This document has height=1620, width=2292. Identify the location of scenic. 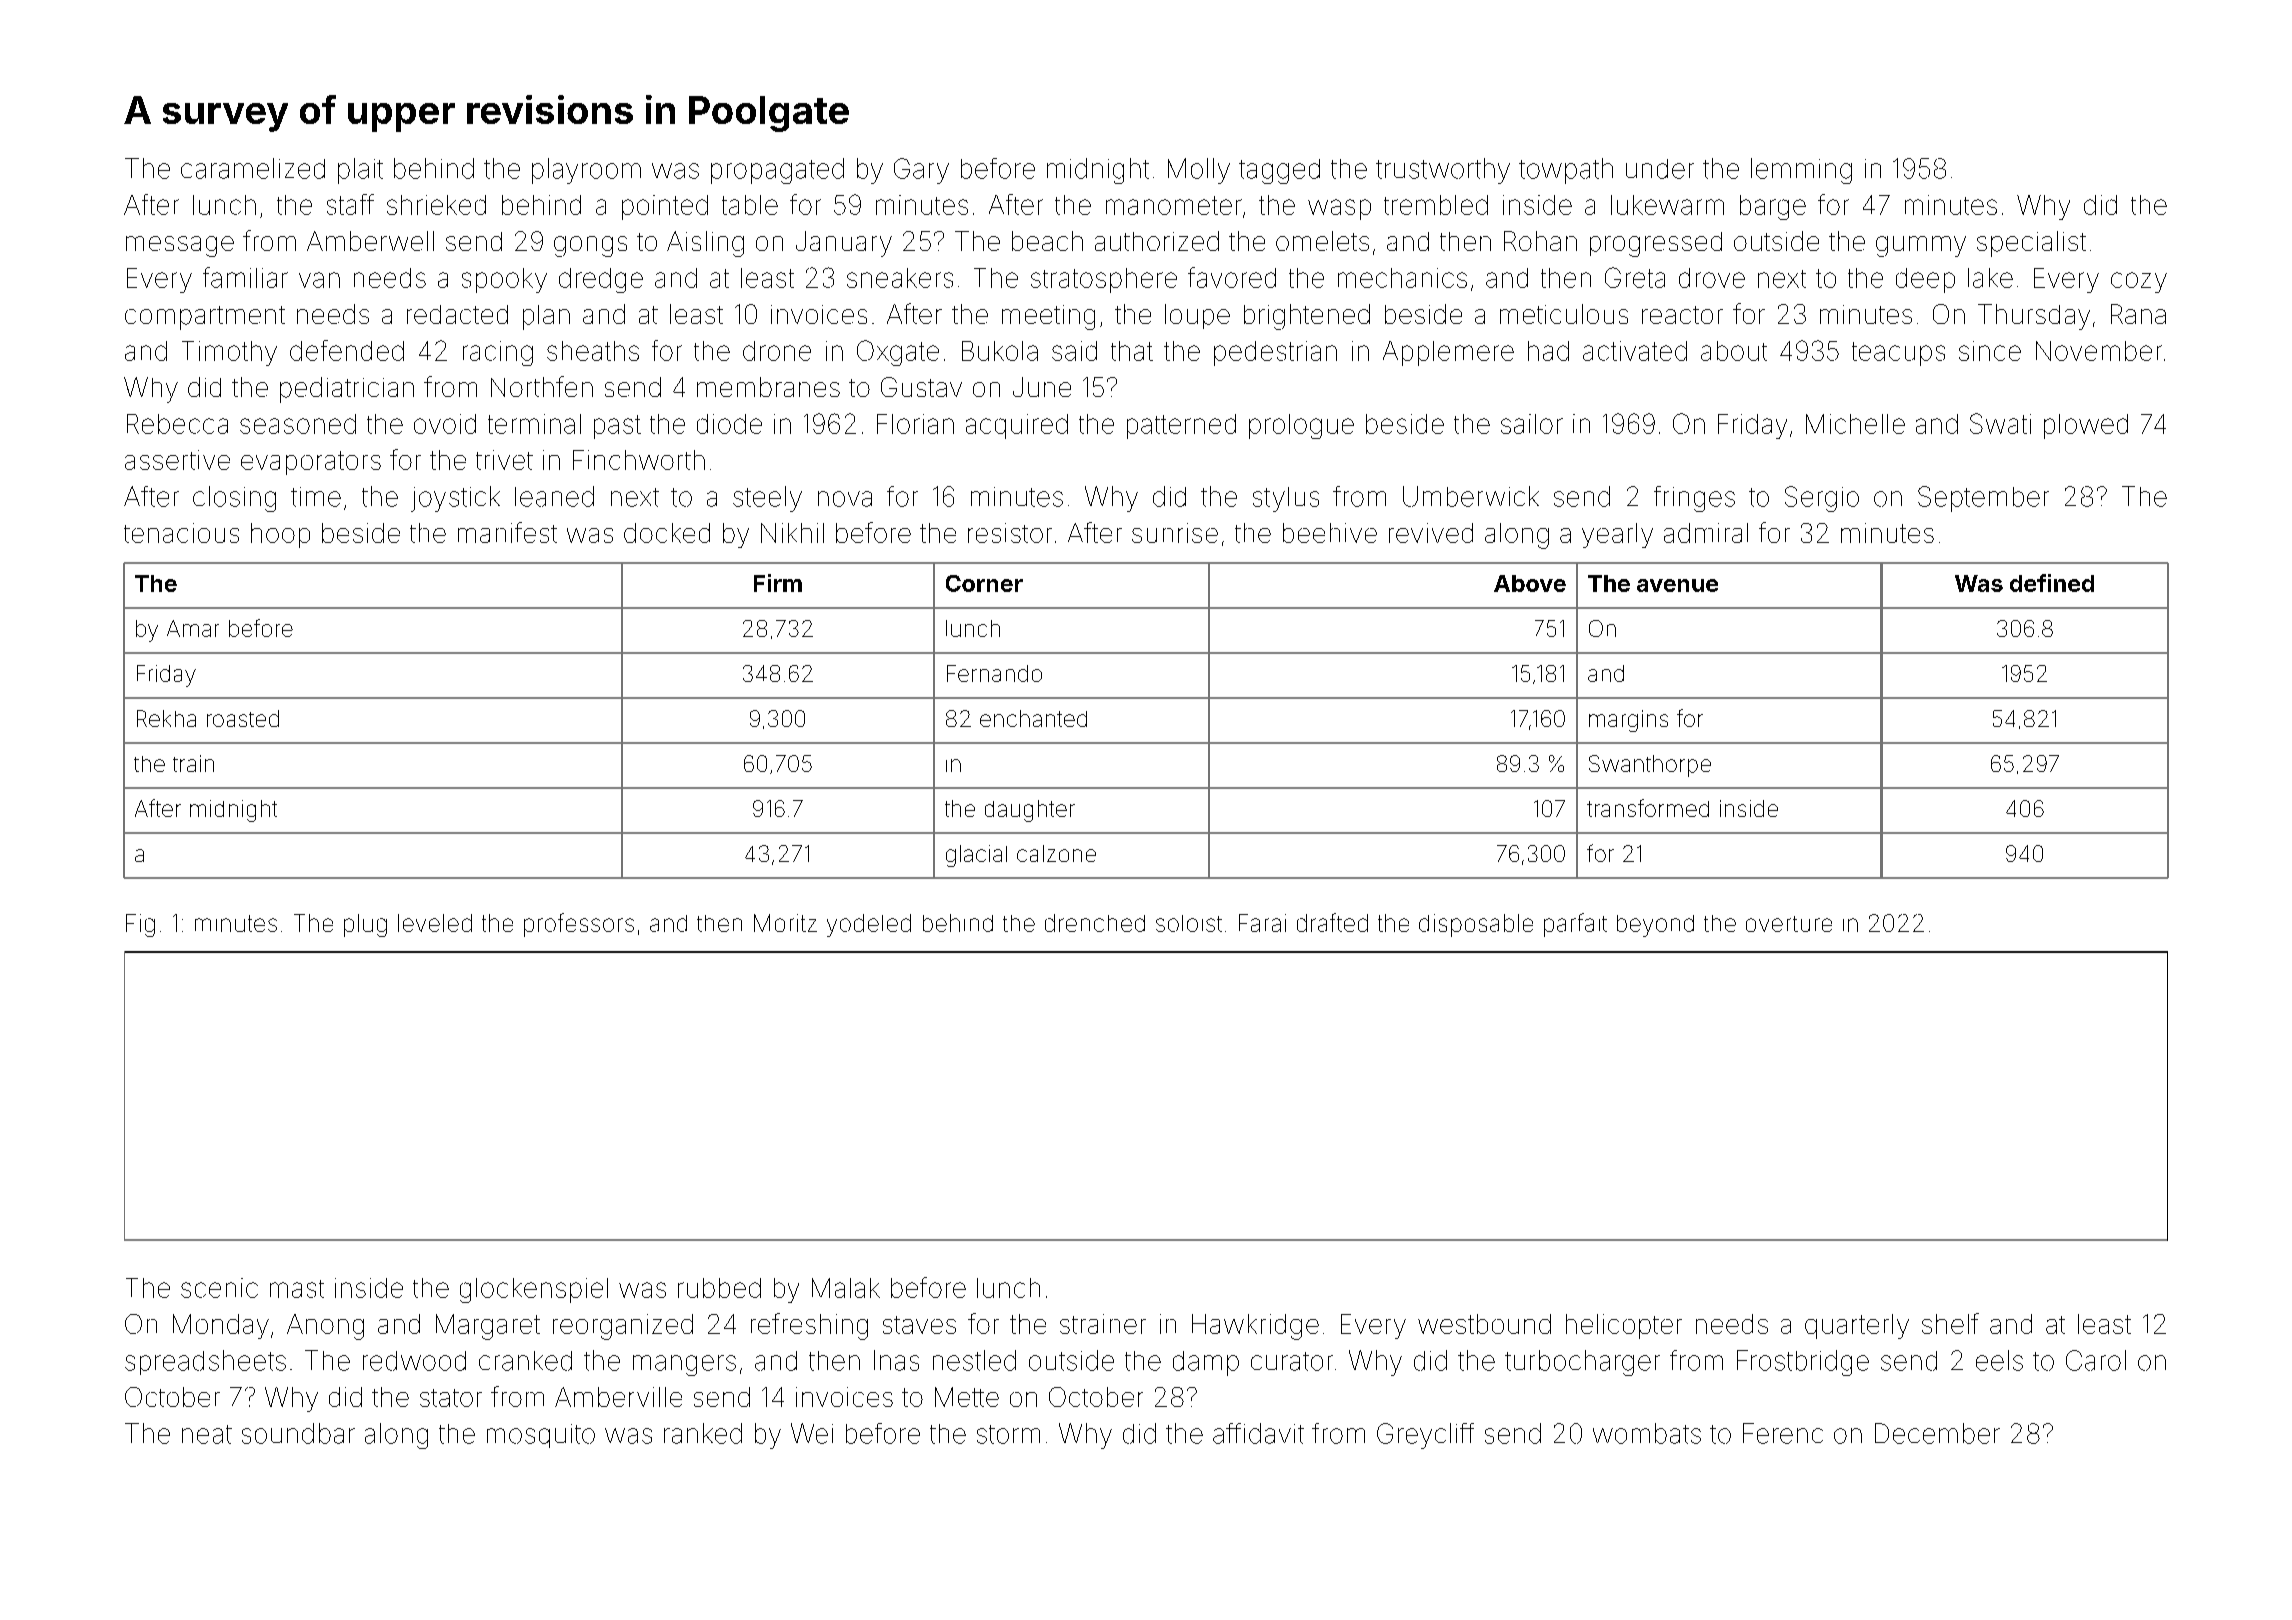
(219, 1288).
